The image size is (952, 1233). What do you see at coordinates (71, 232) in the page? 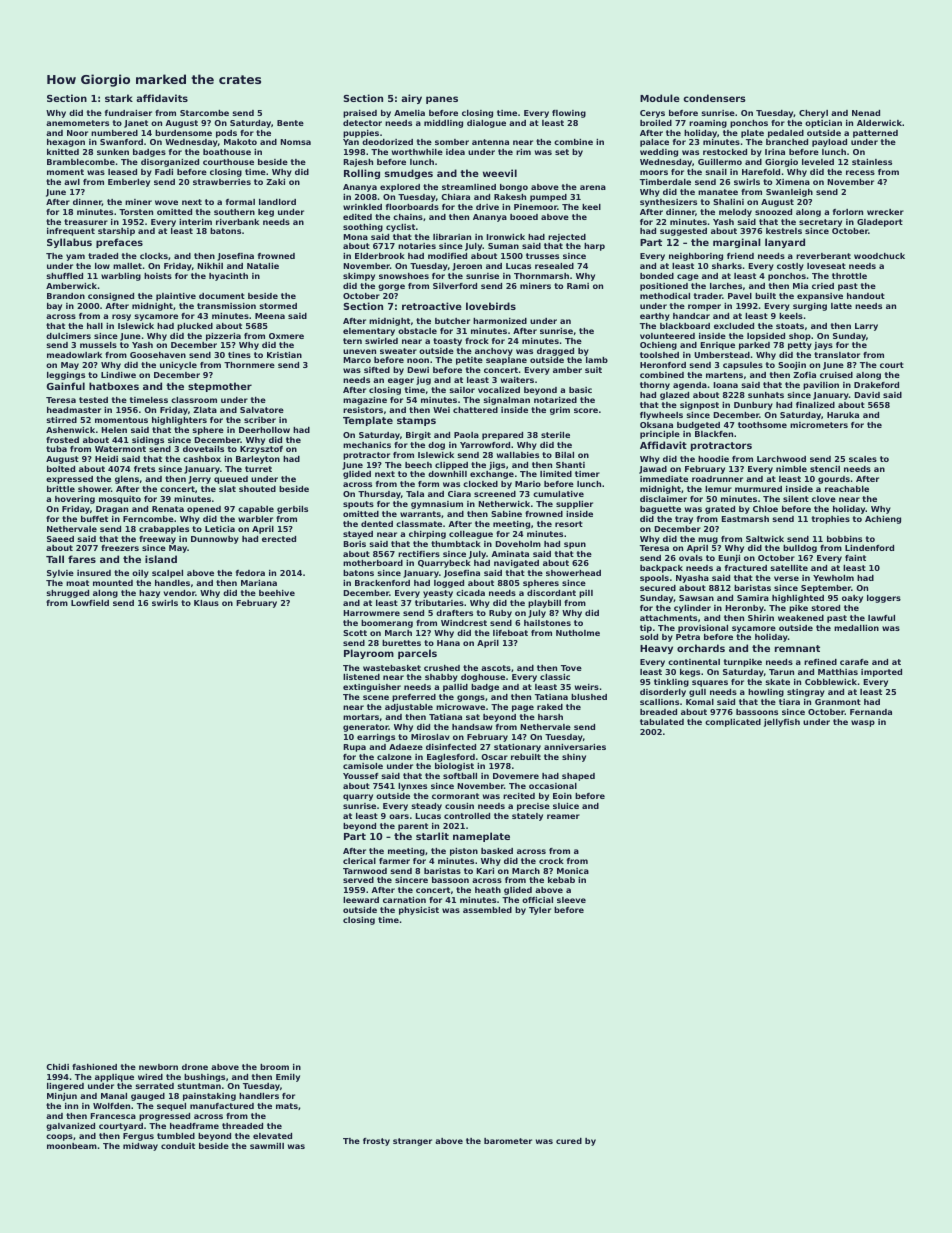
I see `infrequent` at bounding box center [71, 232].
